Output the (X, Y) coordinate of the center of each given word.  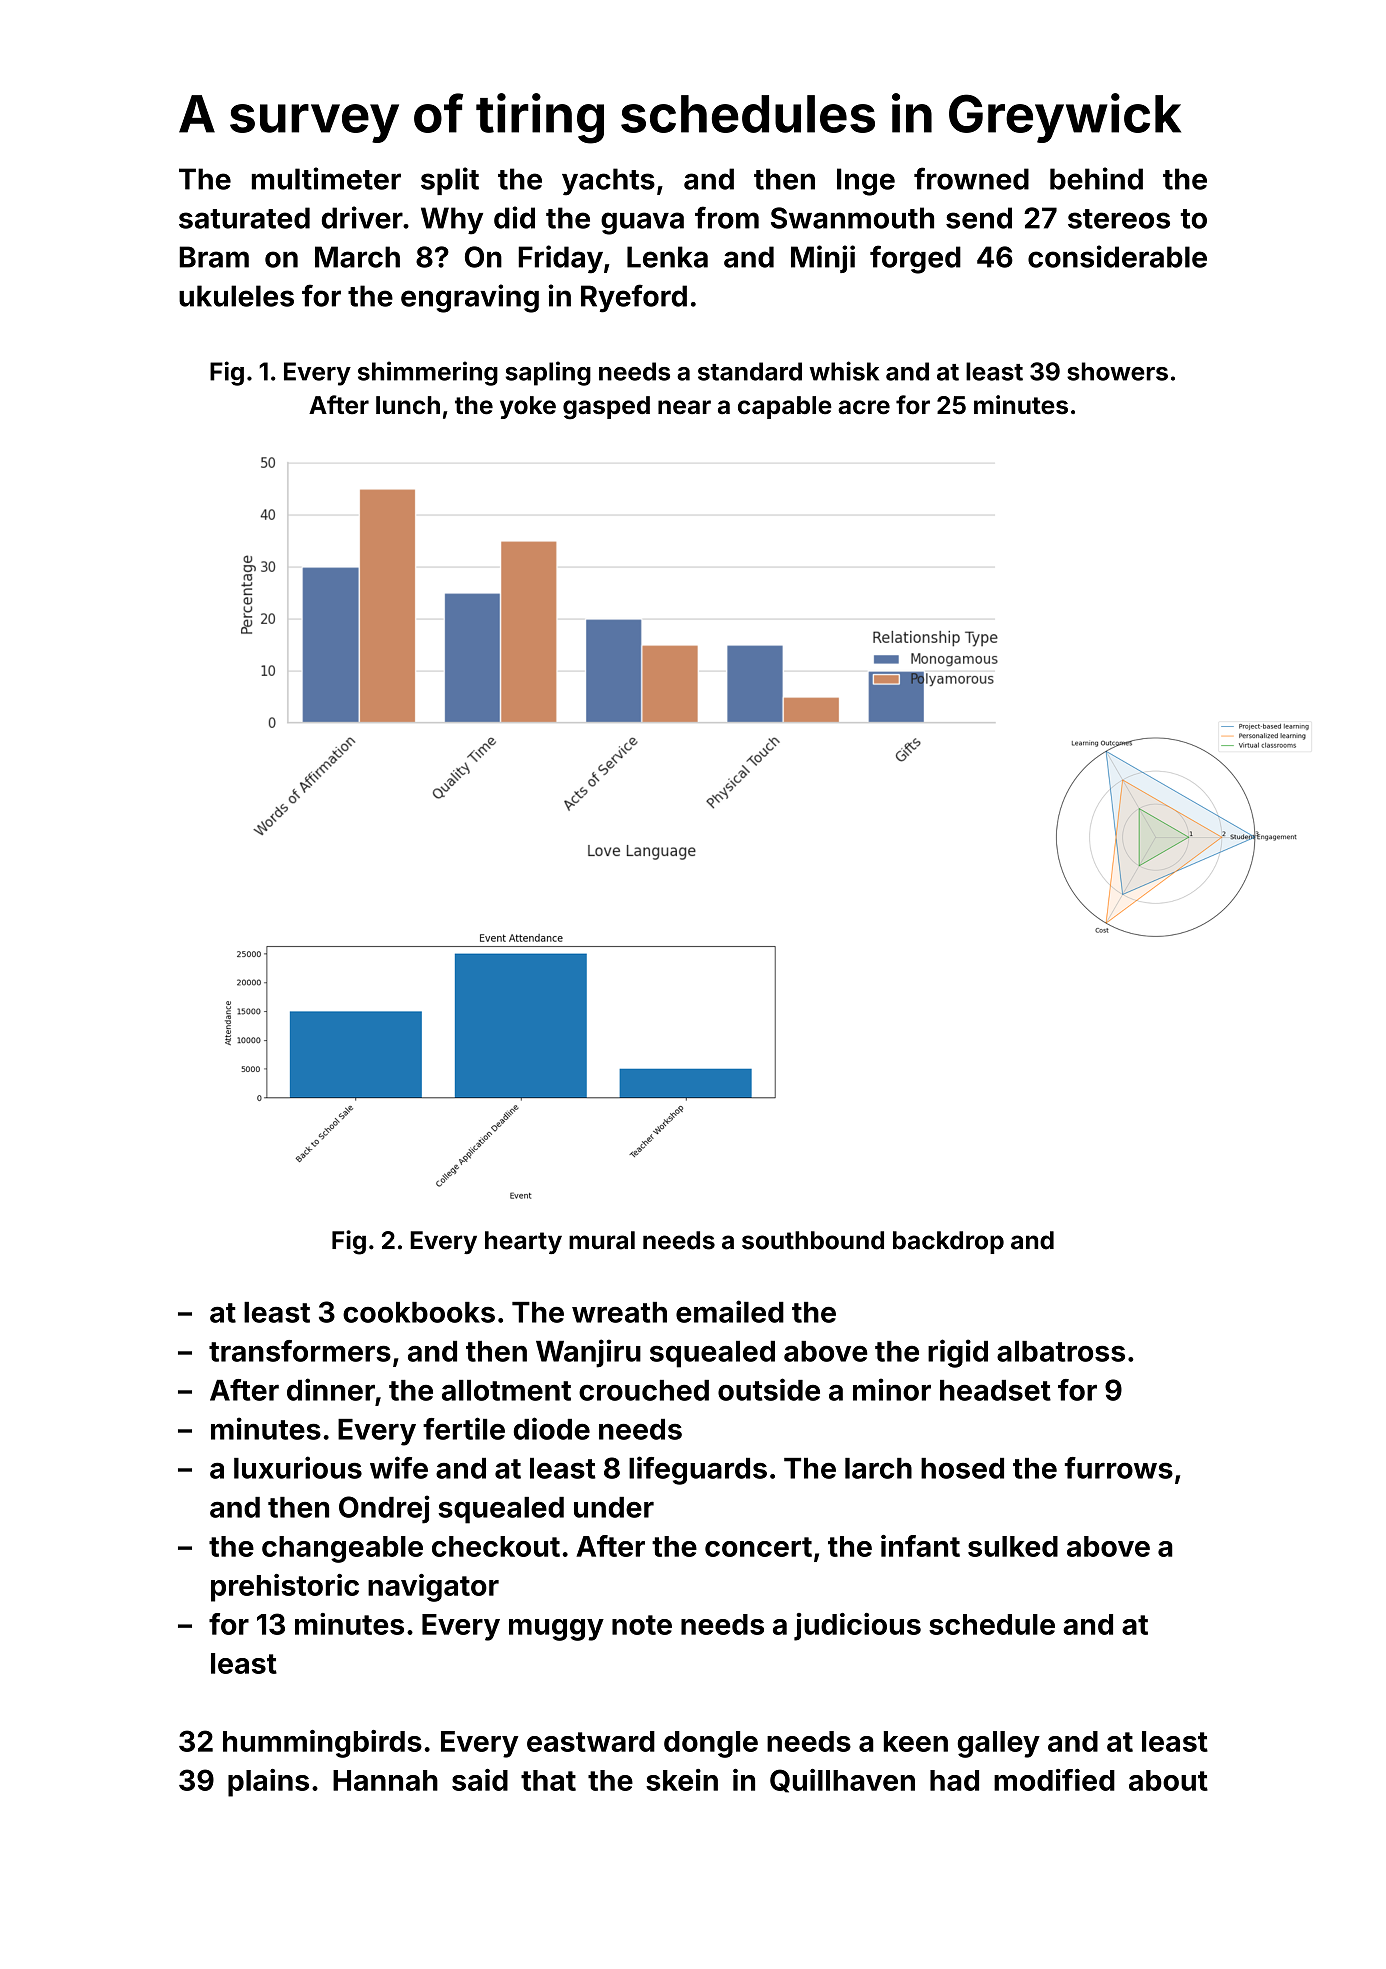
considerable (1117, 256)
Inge (866, 182)
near (684, 407)
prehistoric (285, 1588)
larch (878, 1468)
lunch (408, 405)
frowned (971, 178)
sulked (1013, 1546)
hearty (523, 1242)
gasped (606, 408)
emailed (730, 1311)
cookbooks (419, 1312)
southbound (813, 1240)
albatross (1061, 1351)
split (450, 181)
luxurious (298, 1467)
